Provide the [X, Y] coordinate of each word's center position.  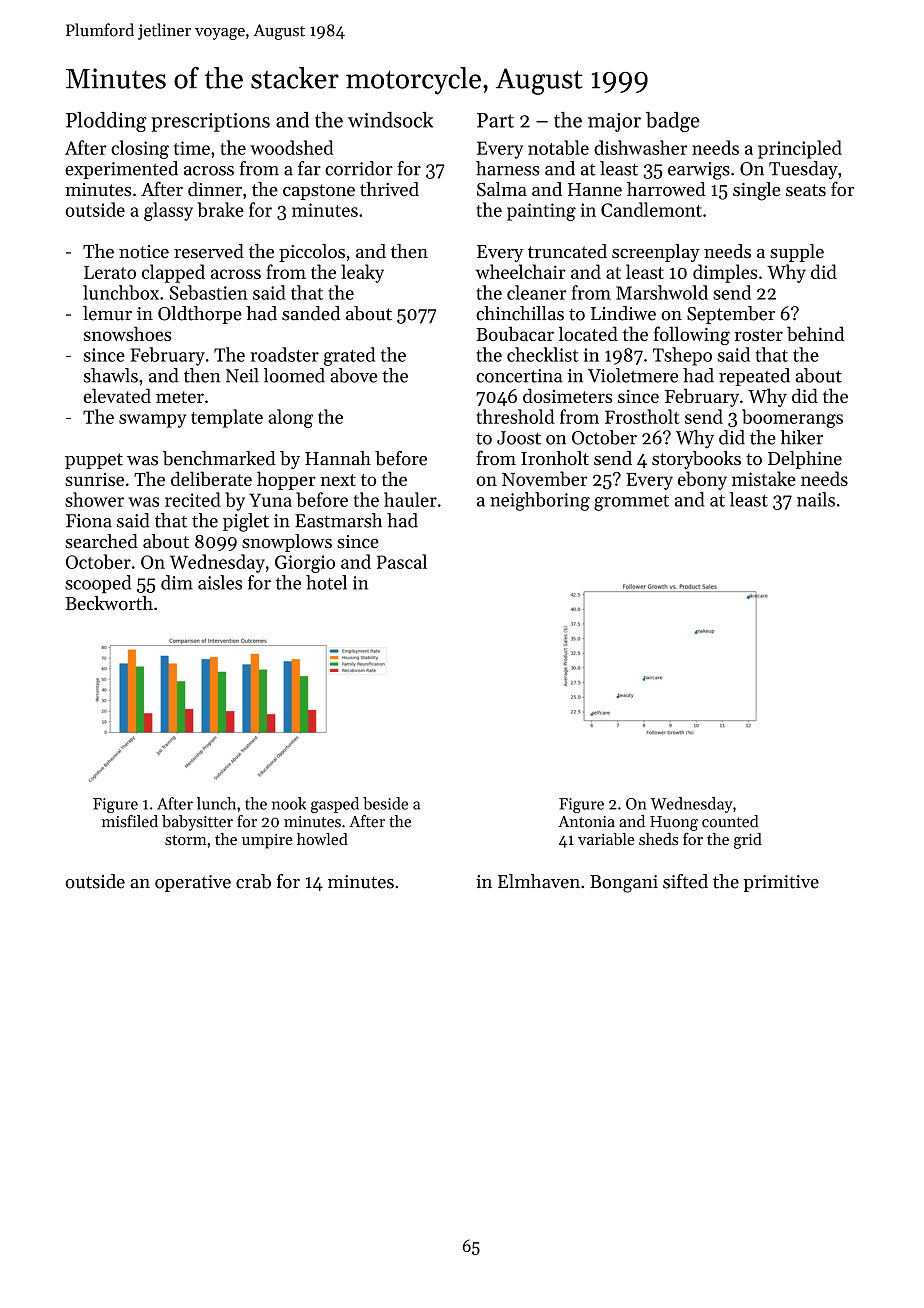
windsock [390, 120]
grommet [631, 503]
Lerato [110, 272]
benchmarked [219, 458]
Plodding [106, 122]
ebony [702, 480]
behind [815, 333]
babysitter [197, 823]
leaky [362, 273]
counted [730, 821]
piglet [246, 522]
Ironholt [555, 458]
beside [385, 803]
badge [673, 122]
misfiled [130, 821]
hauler [410, 499]
